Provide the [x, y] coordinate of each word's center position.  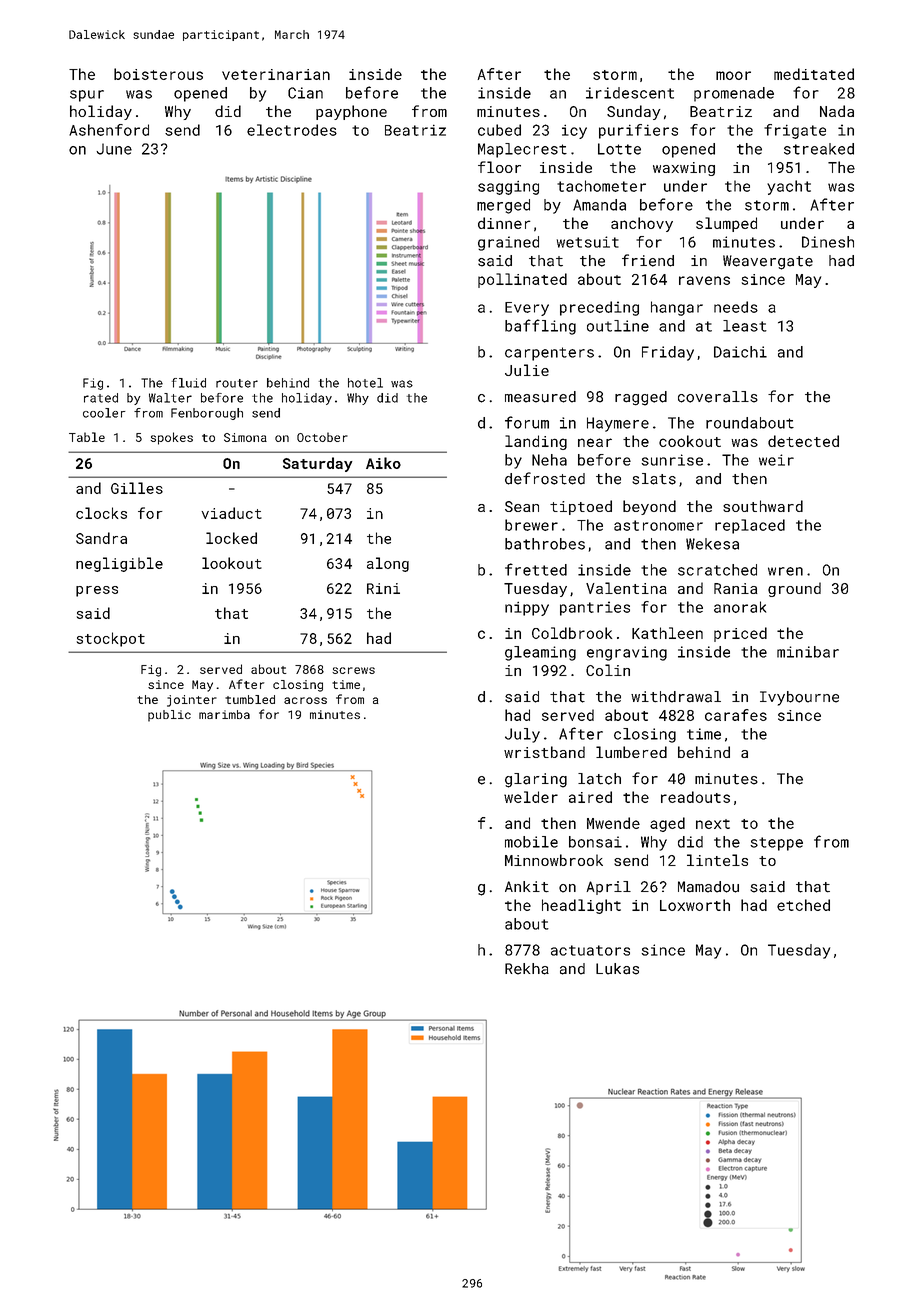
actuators [590, 950]
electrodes [292, 130]
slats [654, 479]
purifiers [638, 131]
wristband [544, 752]
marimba [224, 714]
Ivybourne [799, 698]
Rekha [527, 969]
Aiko [383, 463]
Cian [305, 93]
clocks [101, 513]
